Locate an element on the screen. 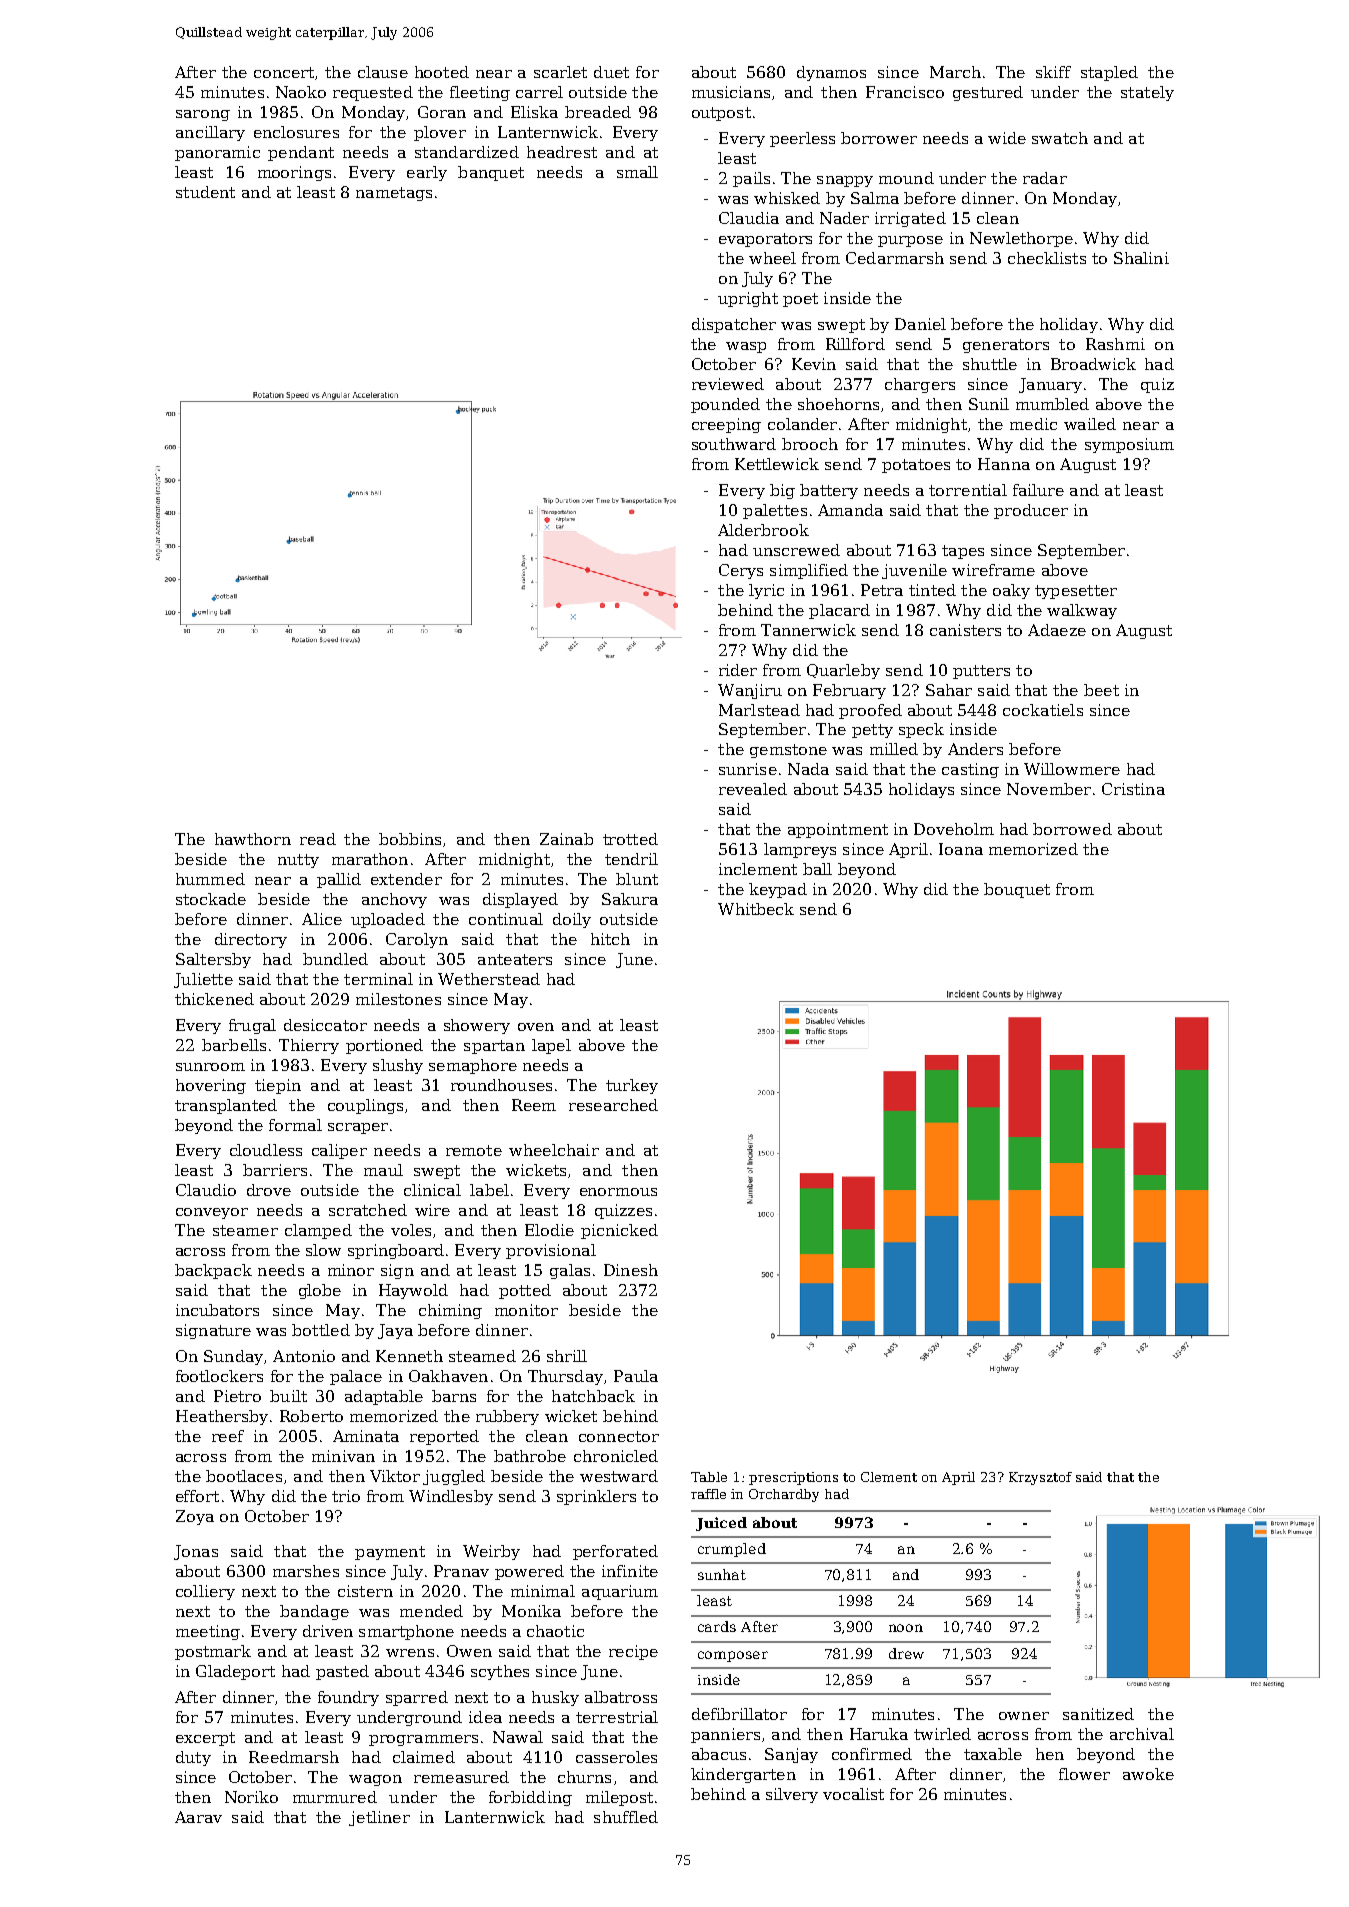 This screenshot has height=1907, width=1349. gestured is located at coordinates (988, 93).
